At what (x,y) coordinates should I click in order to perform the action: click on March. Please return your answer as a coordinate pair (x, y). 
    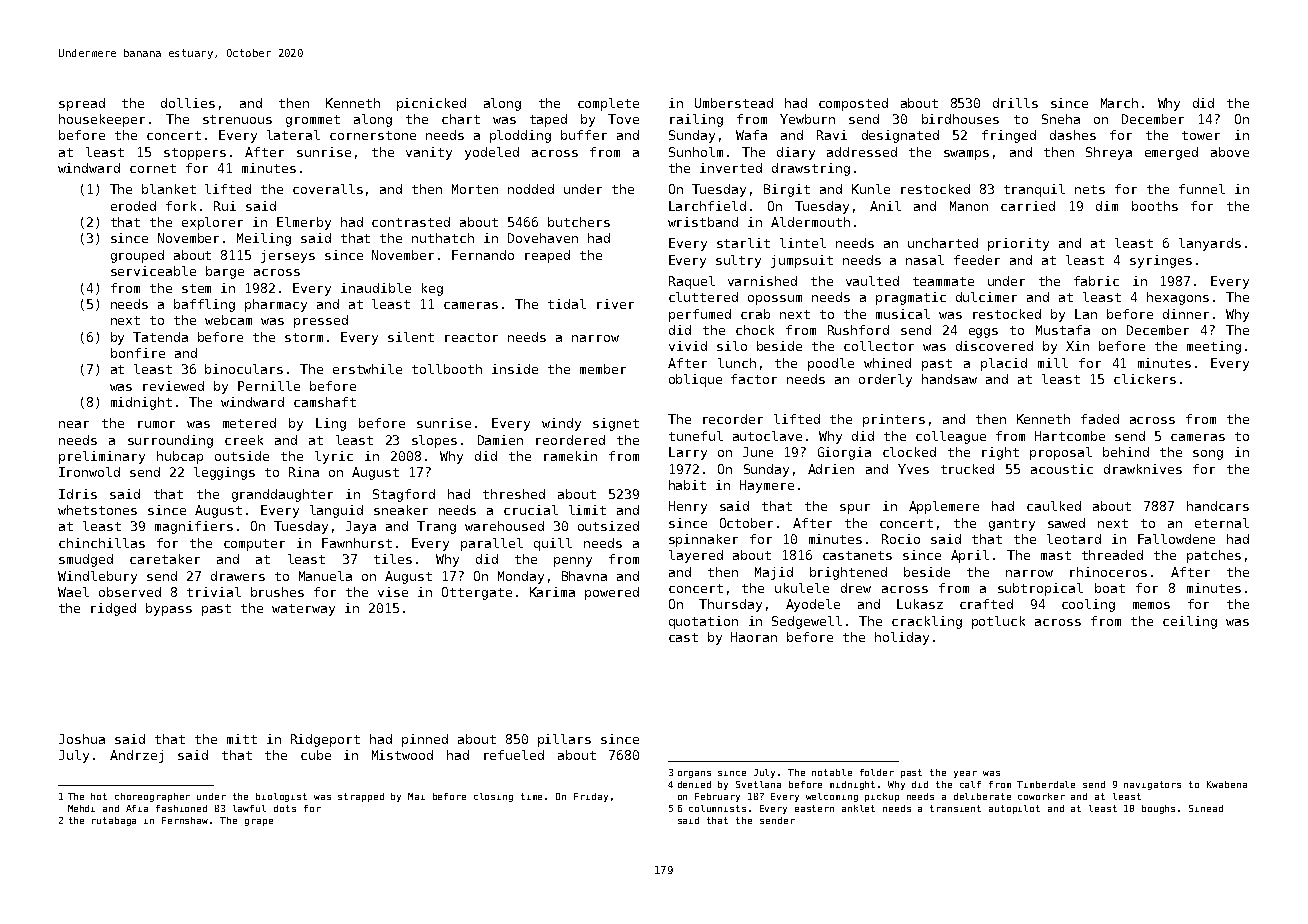
    Looking at the image, I should click on (1119, 103).
